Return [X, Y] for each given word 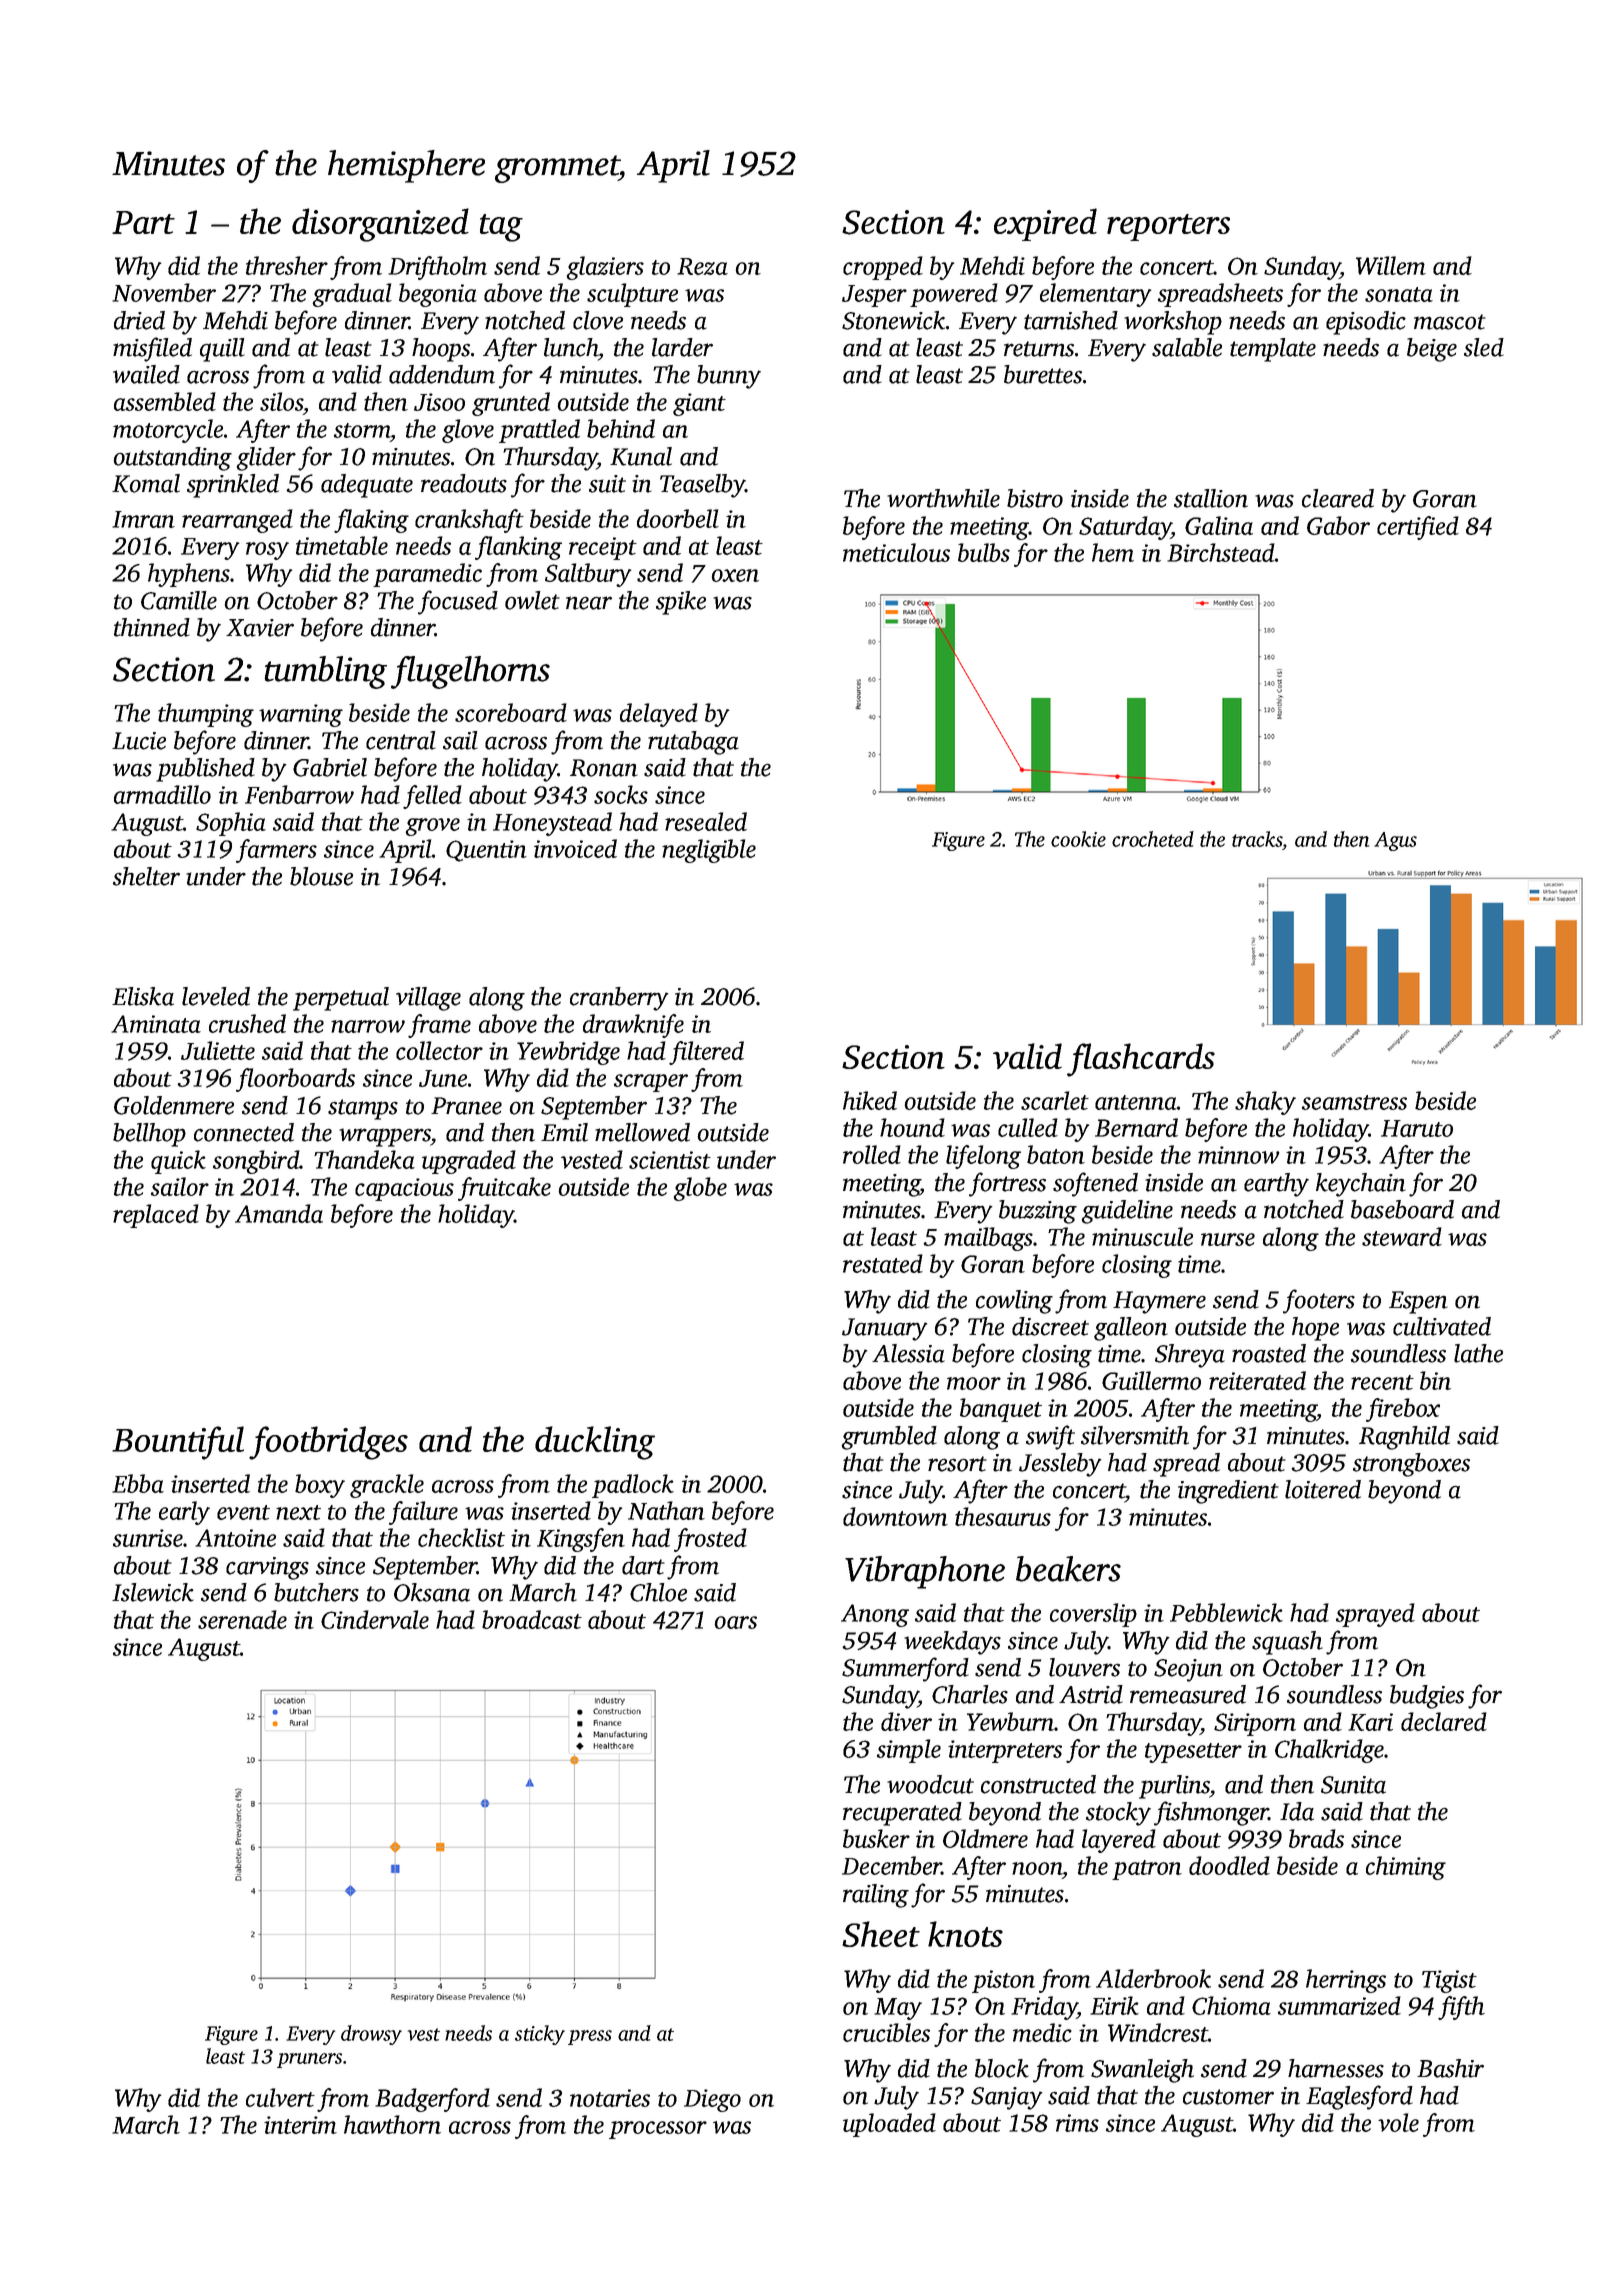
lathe [1478, 1353]
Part [143, 222]
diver [906, 1721]
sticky [540, 2035]
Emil [564, 1132]
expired [1045, 224]
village [428, 999]
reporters [1168, 227]
